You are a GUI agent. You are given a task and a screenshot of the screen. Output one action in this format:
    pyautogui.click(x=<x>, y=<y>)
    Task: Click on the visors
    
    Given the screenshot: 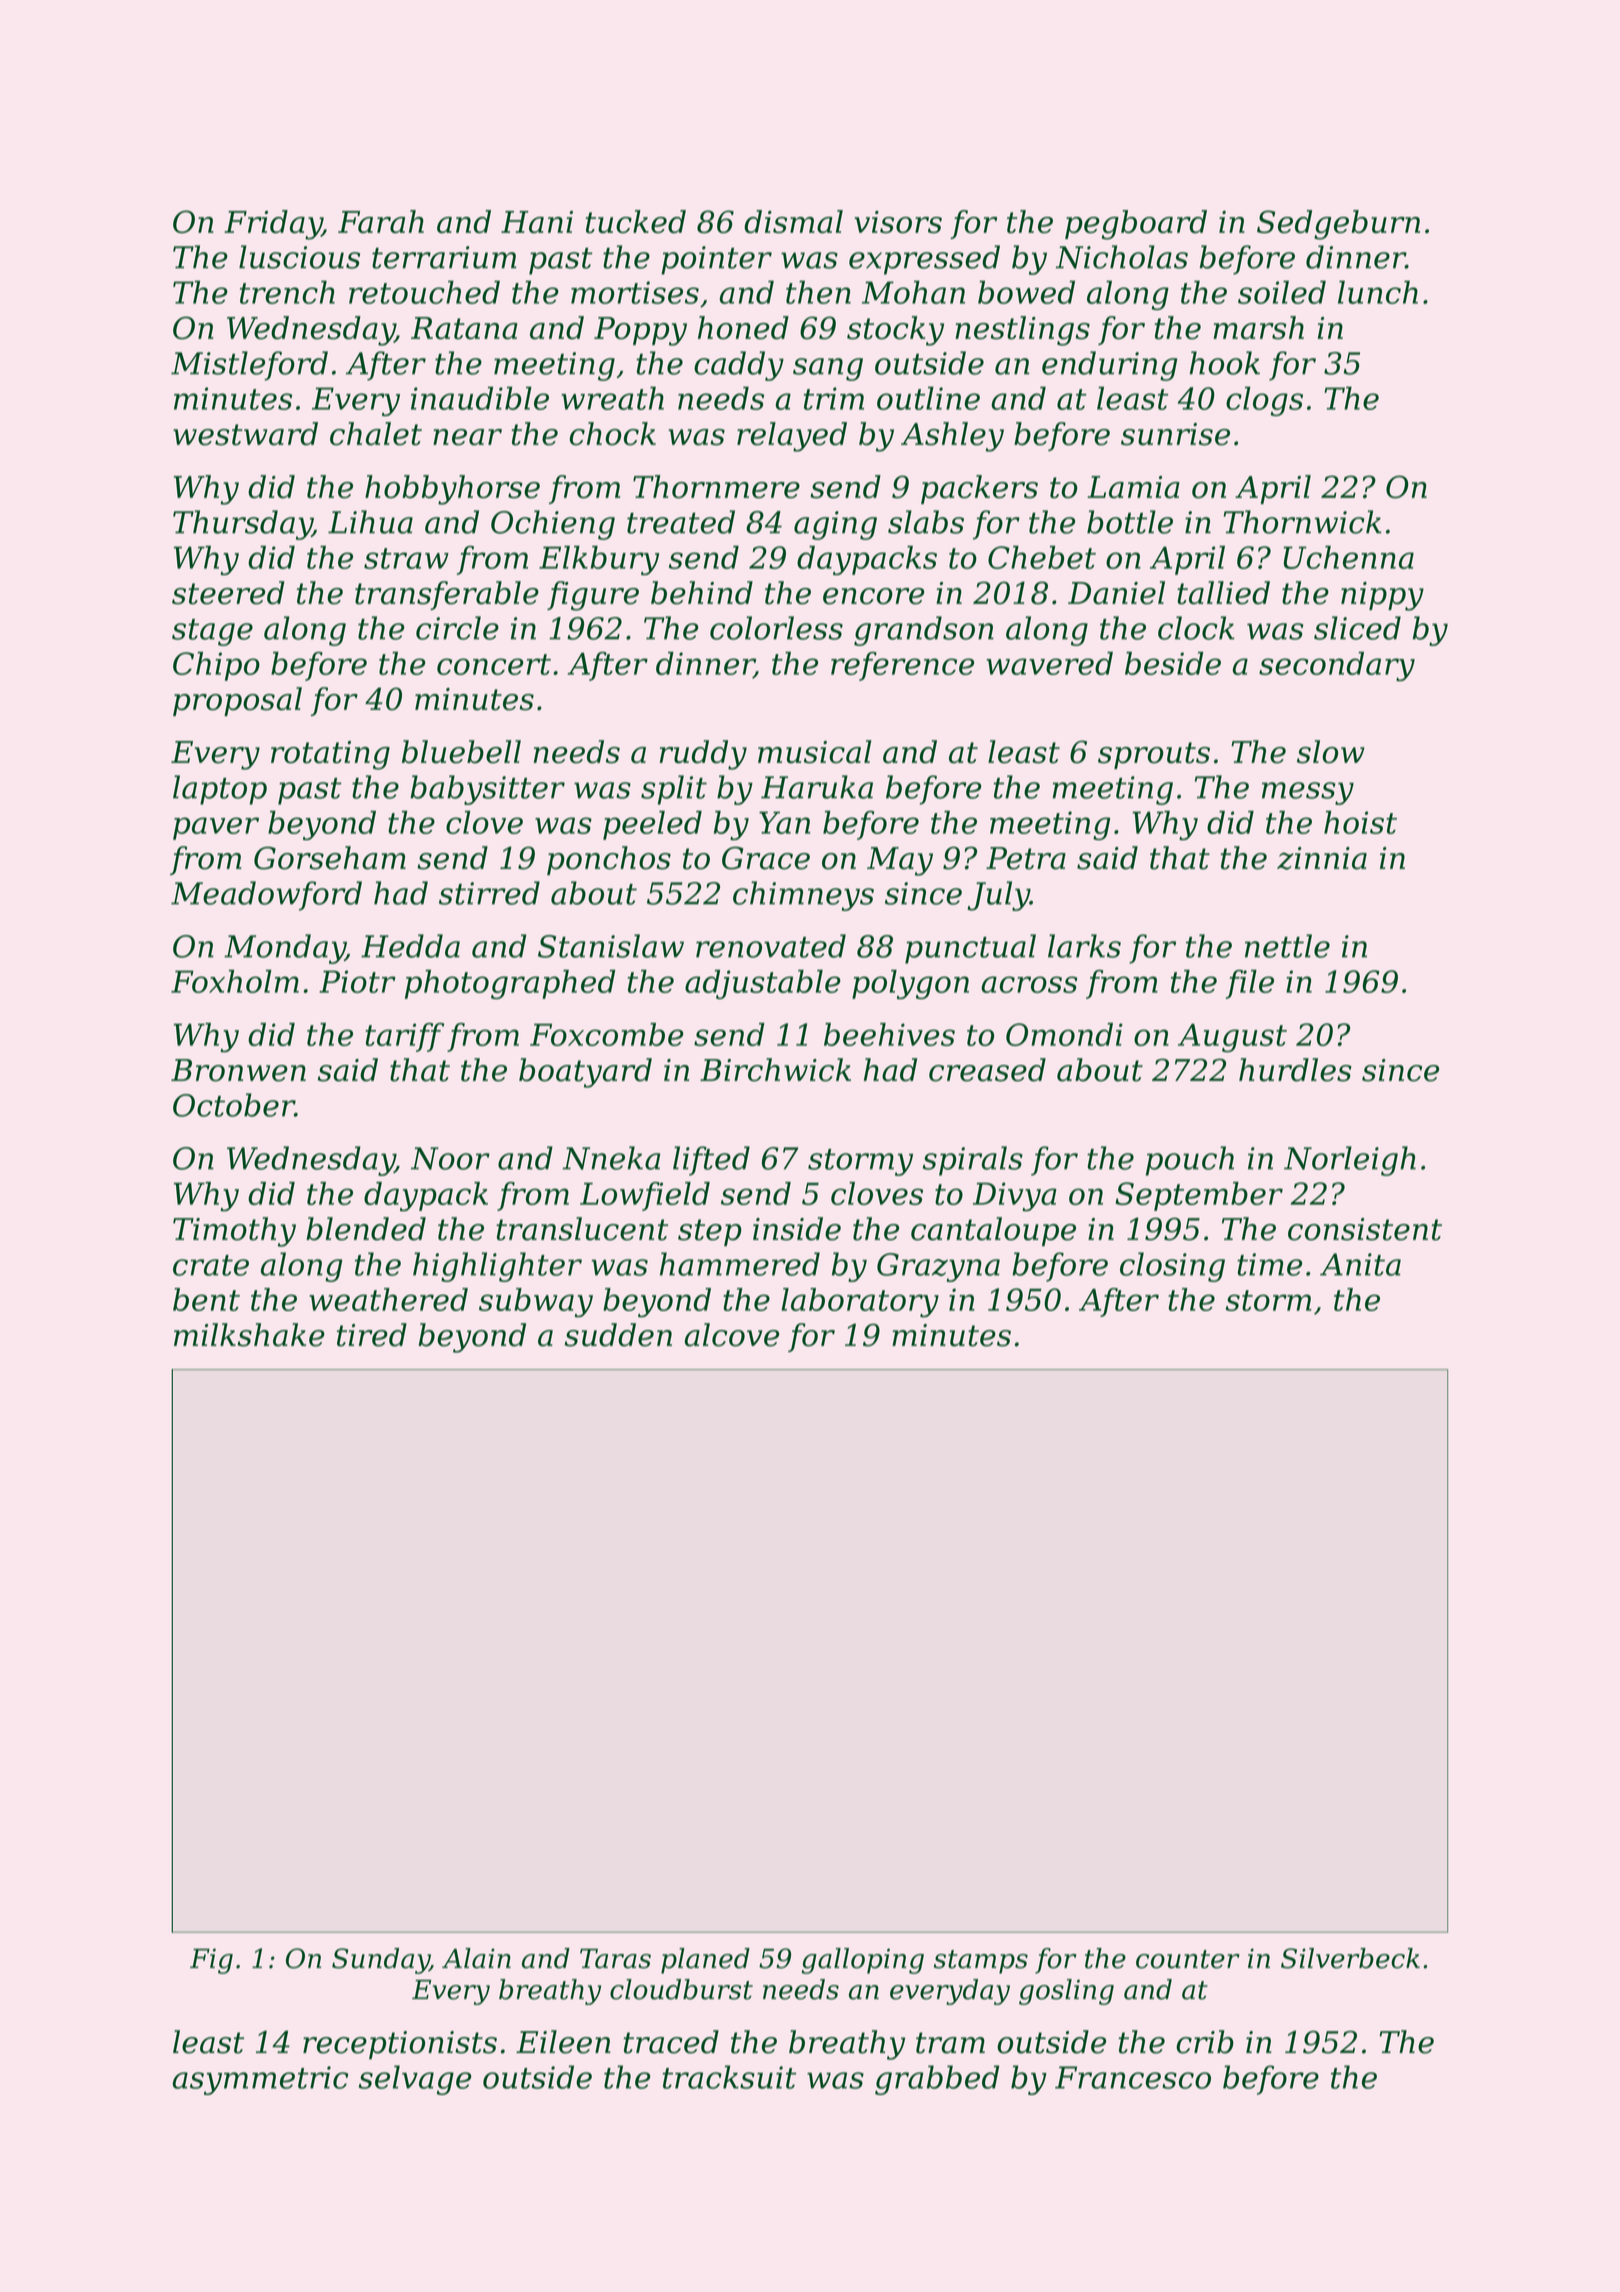 What is the action you would take?
    pyautogui.click(x=898, y=222)
